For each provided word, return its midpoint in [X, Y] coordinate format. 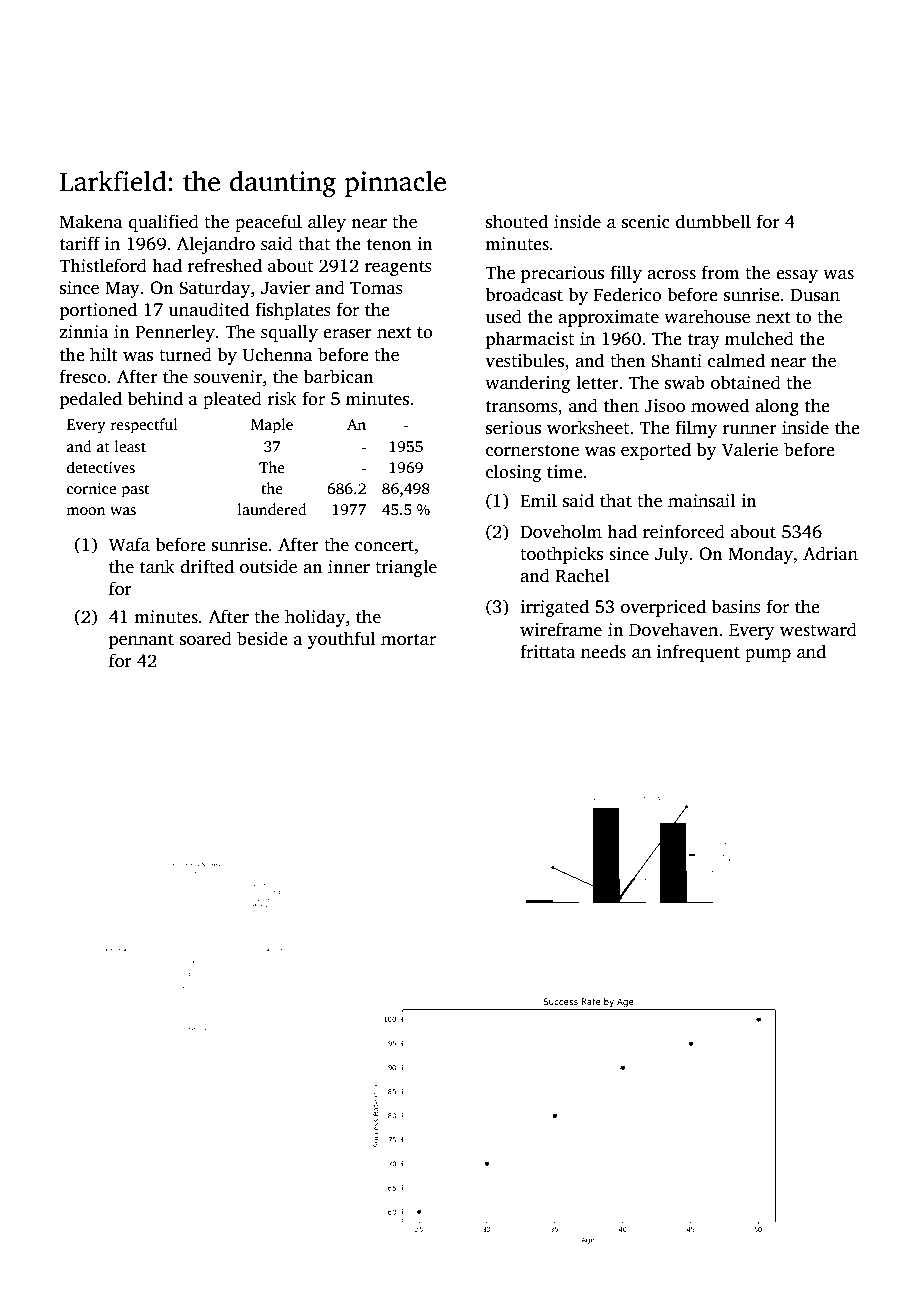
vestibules [524, 360]
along [777, 407]
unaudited [209, 309]
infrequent [698, 653]
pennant [141, 641]
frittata [548, 651]
